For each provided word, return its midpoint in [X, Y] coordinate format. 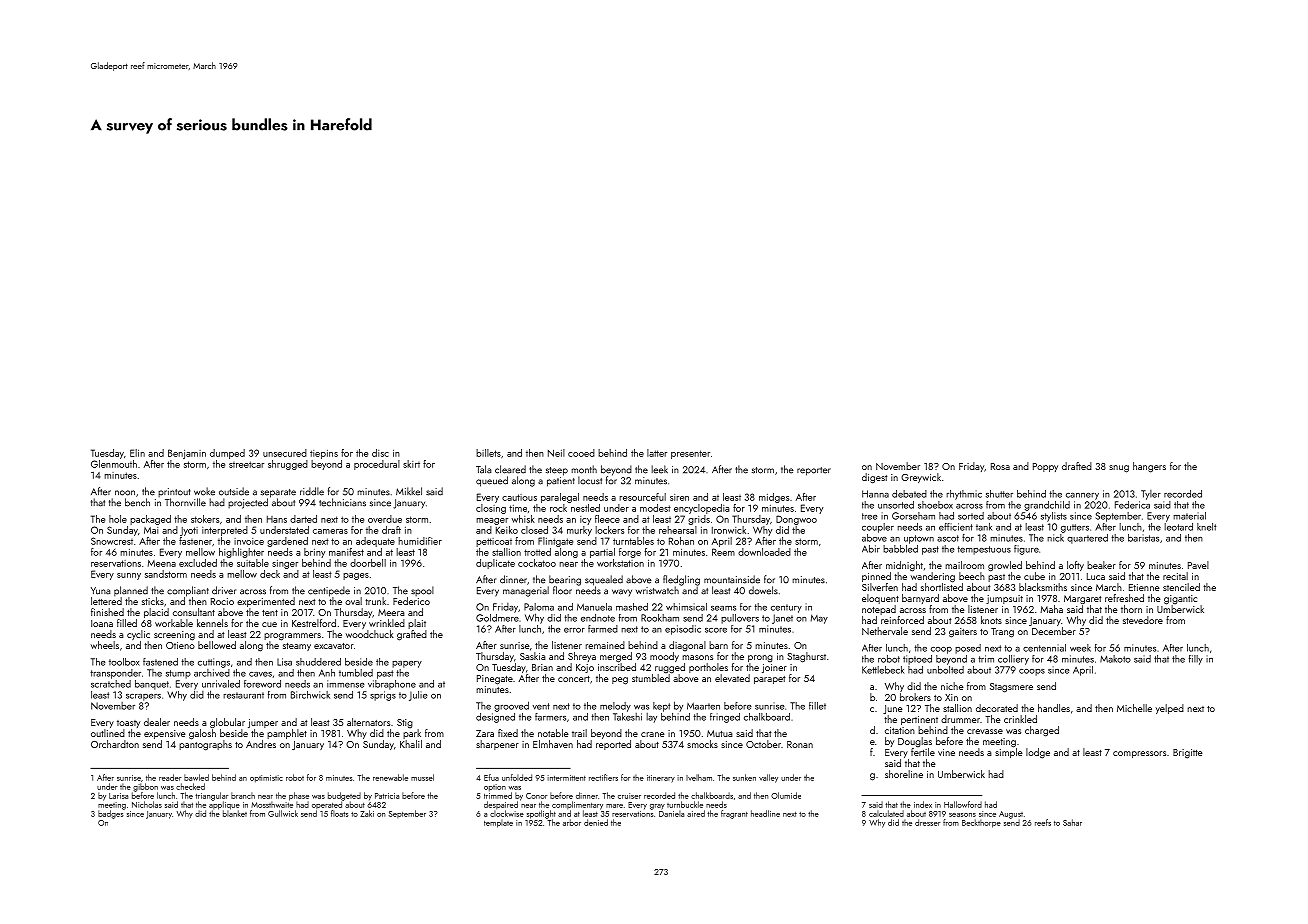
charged [1042, 731]
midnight [904, 566]
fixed [508, 733]
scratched [111, 684]
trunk [375, 601]
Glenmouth [114, 464]
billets [488, 453]
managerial [526, 591]
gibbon [145, 787]
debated [909, 494]
